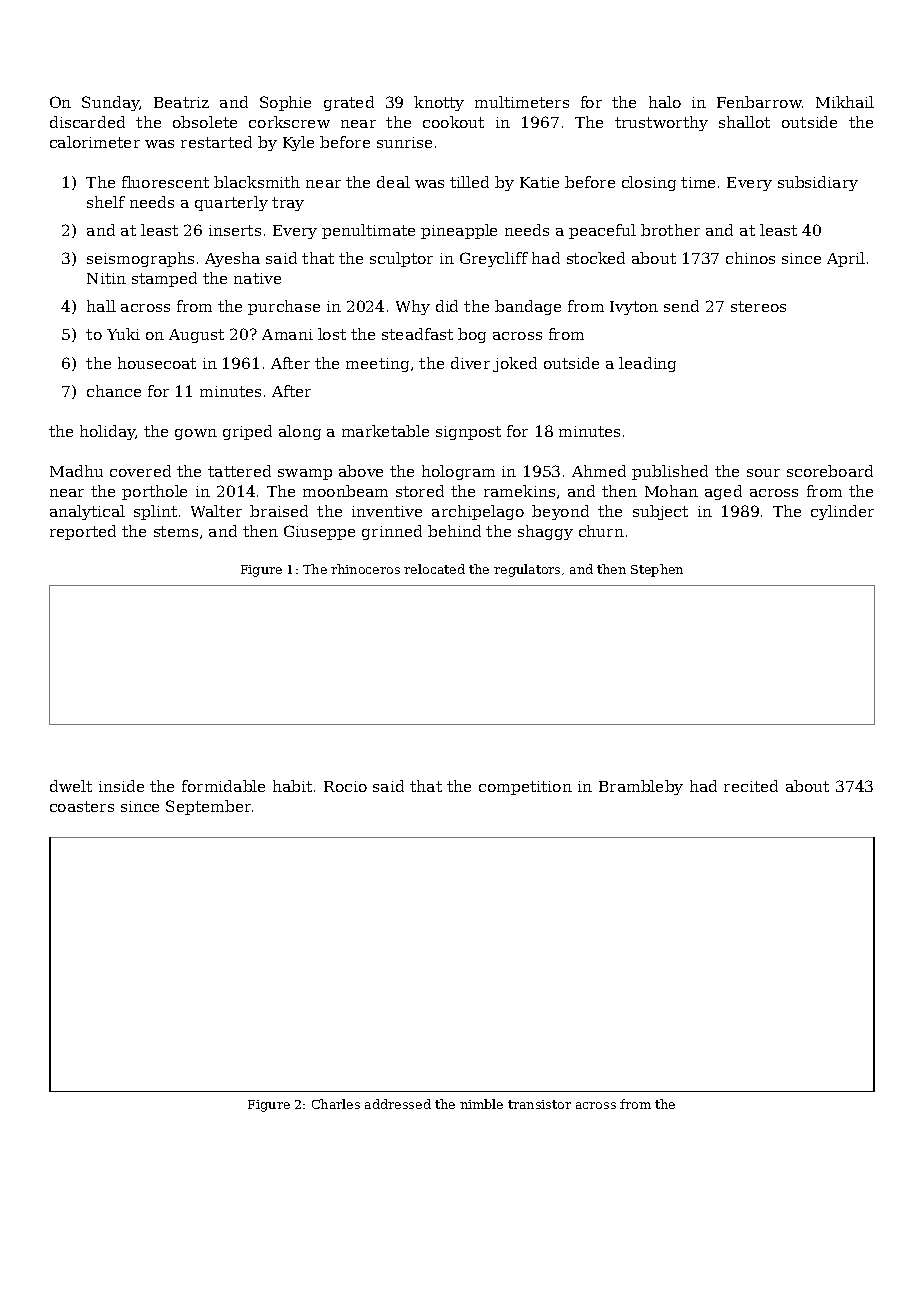  What do you see at coordinates (82, 806) in the screenshot?
I see `coasters` at bounding box center [82, 806].
